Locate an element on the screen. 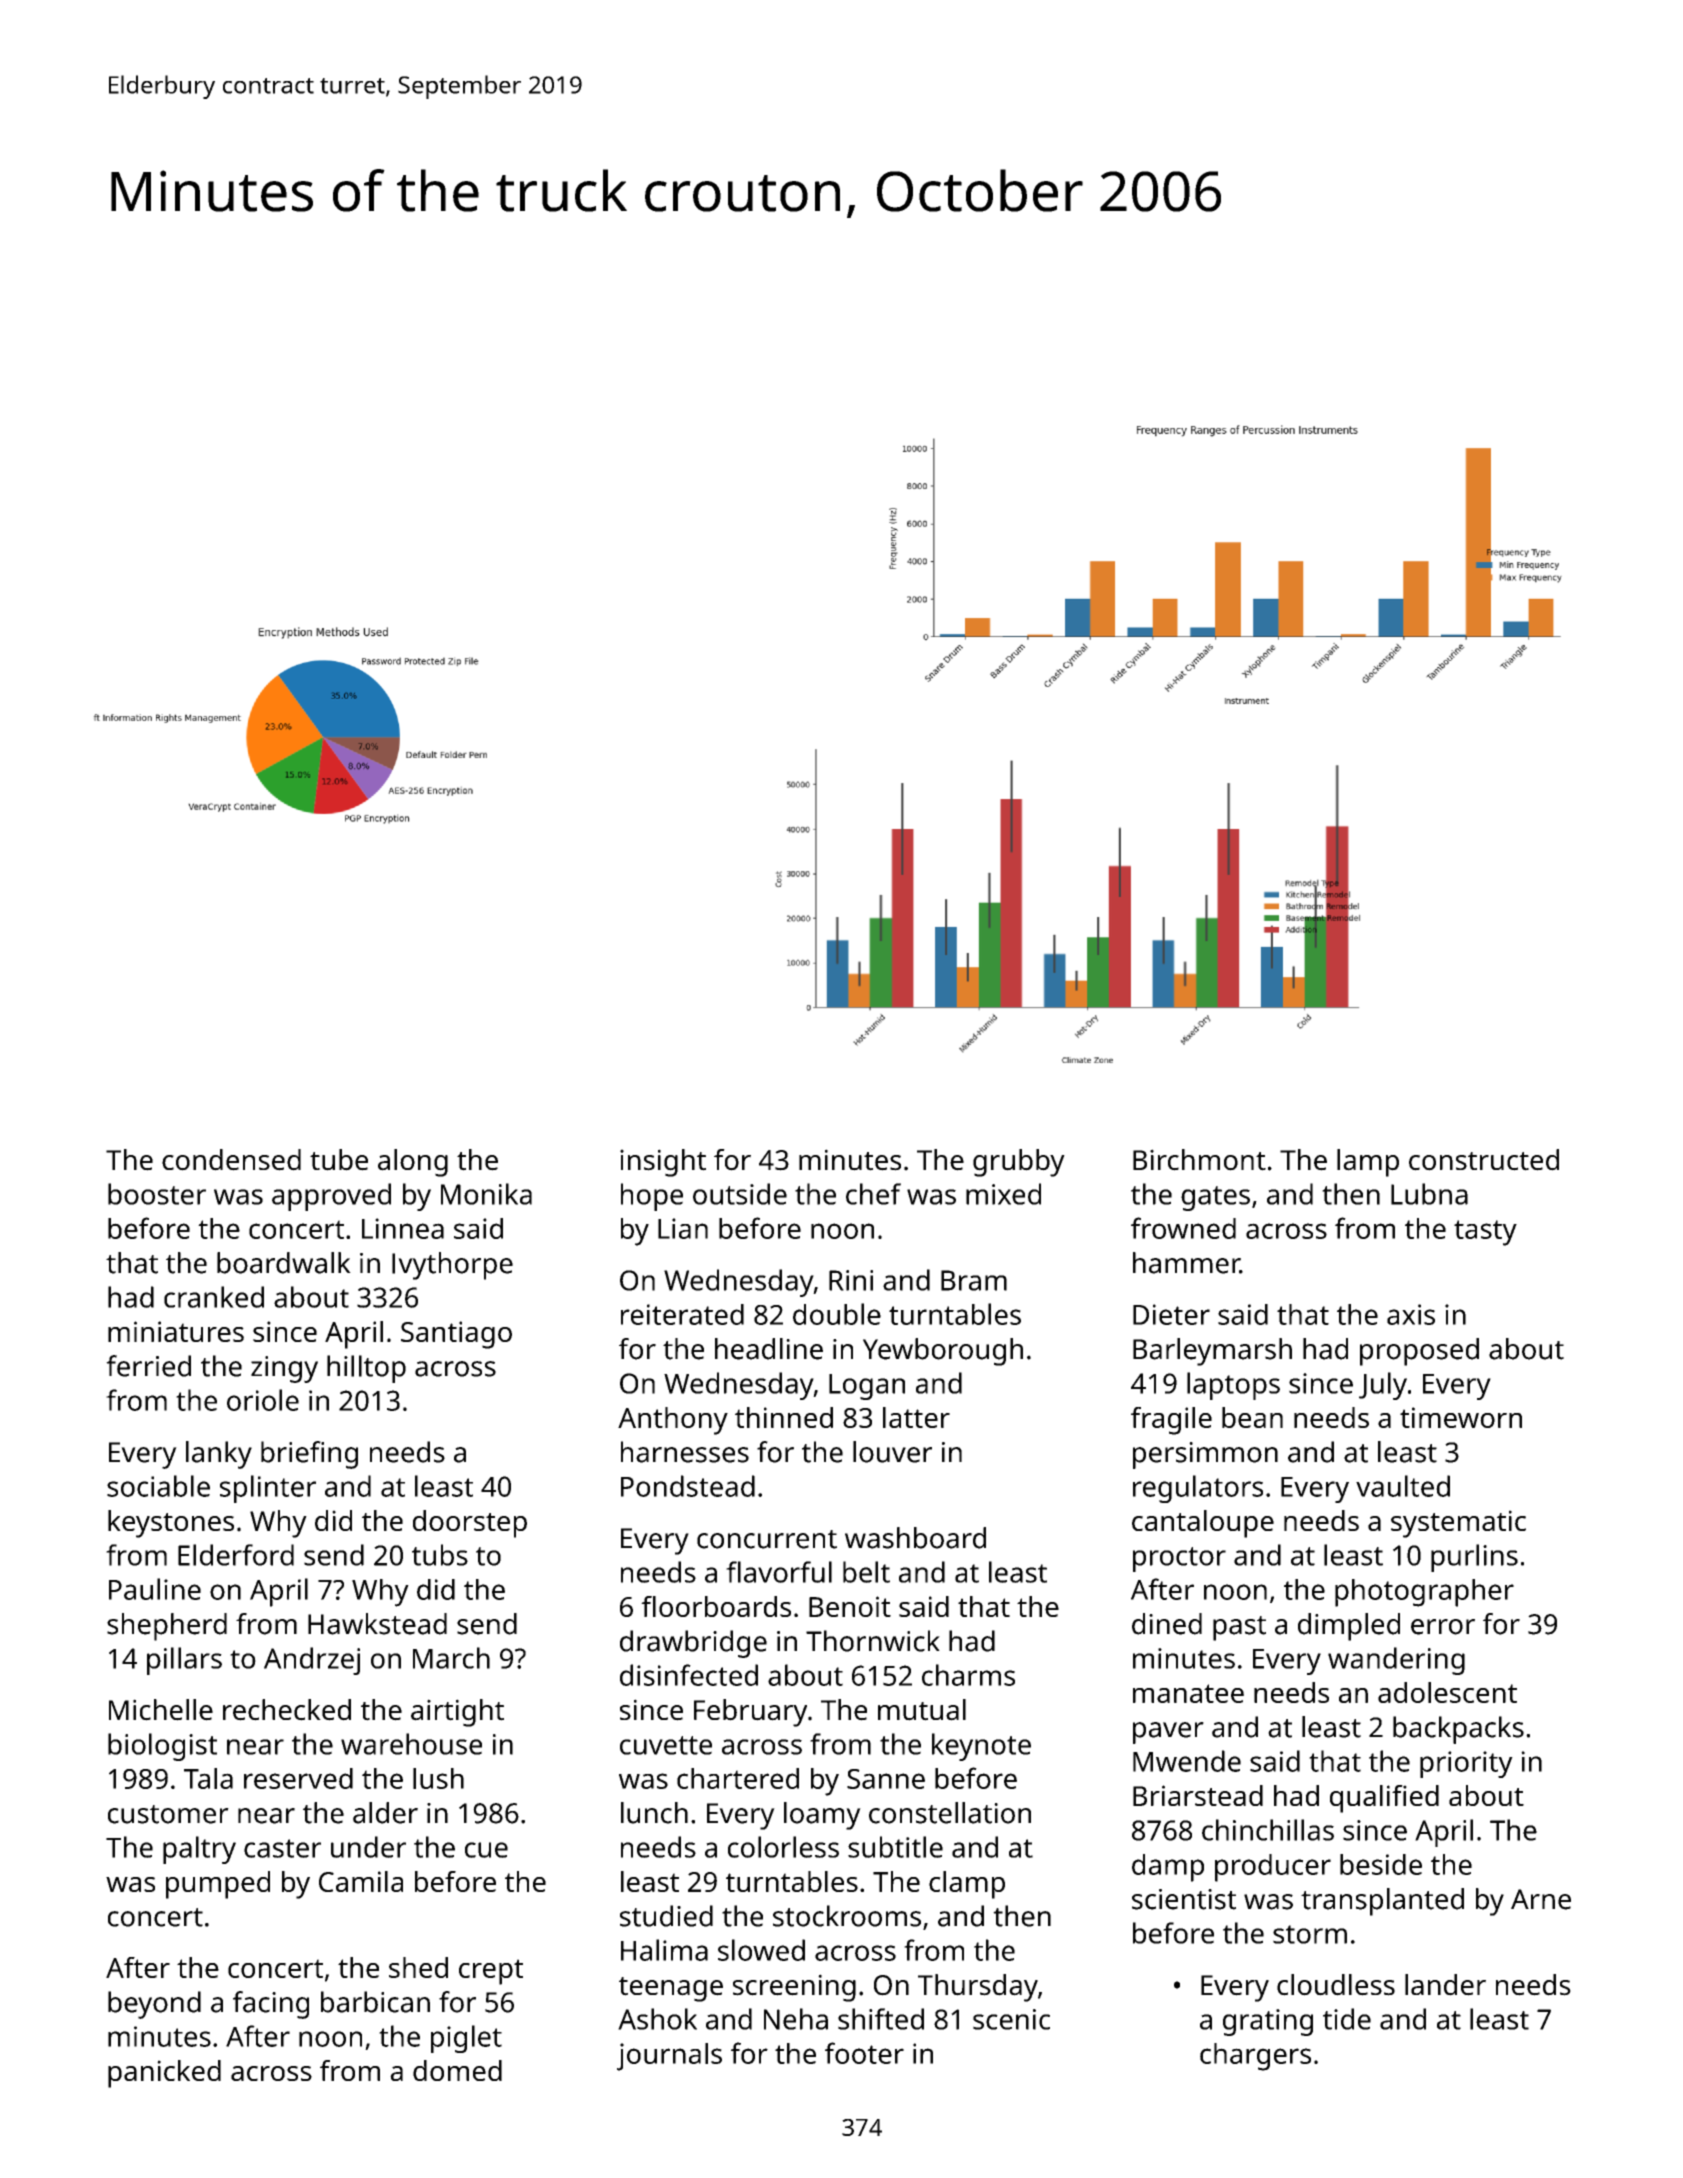 The image size is (1683, 2178). beyond is located at coordinates (154, 2005).
